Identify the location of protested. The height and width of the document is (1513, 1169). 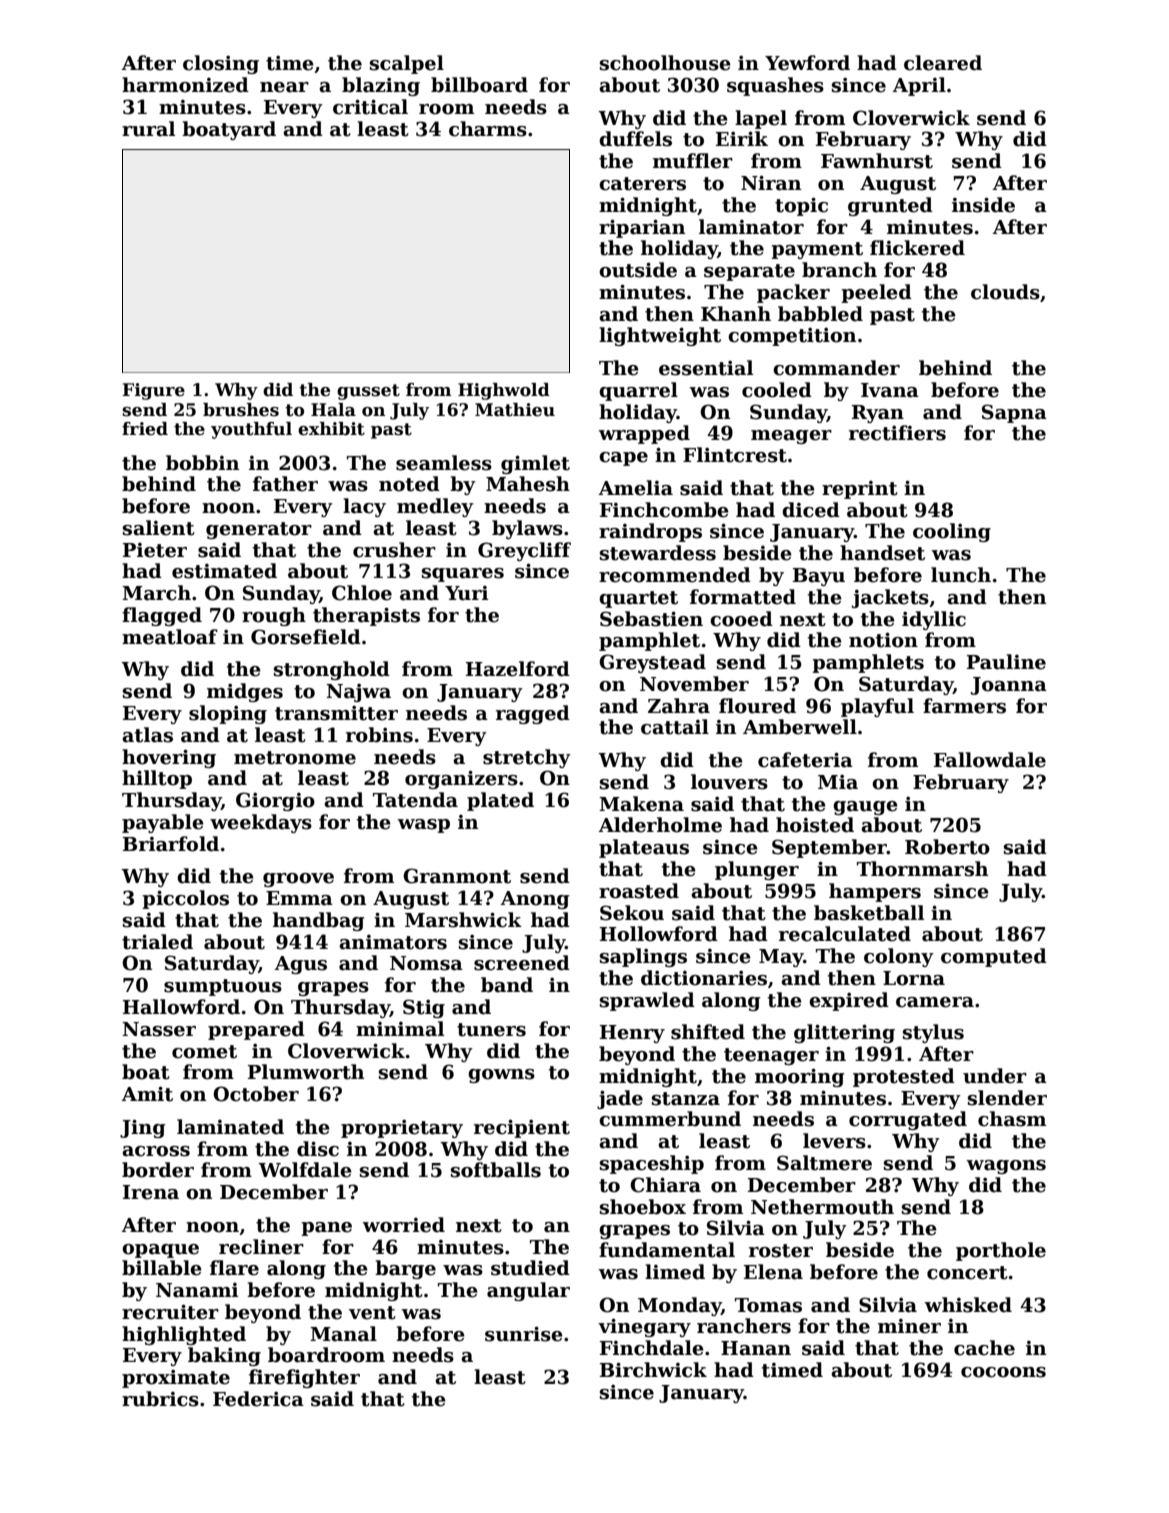
(904, 1077).
